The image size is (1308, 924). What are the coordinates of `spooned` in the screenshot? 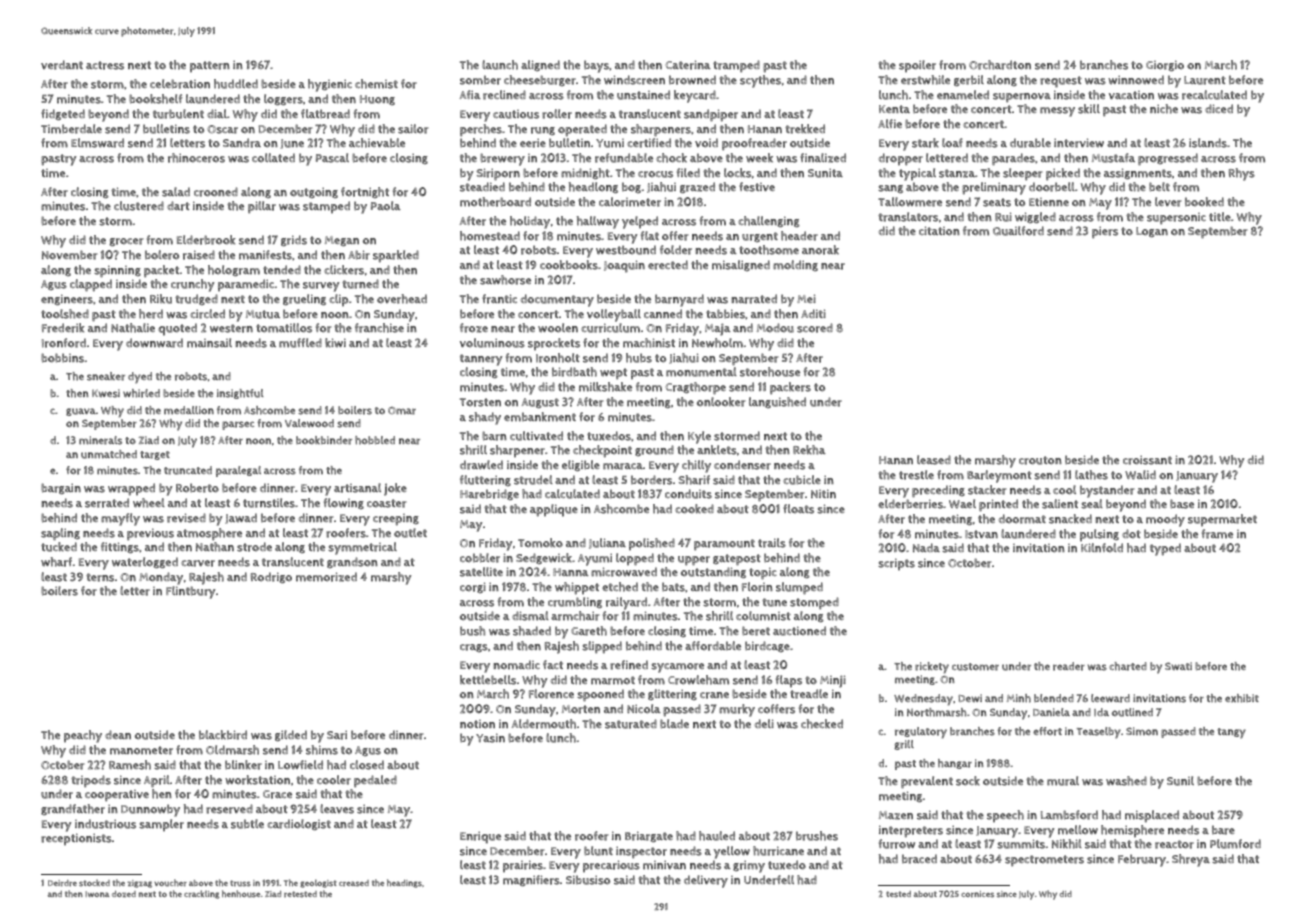 It's located at (600, 695).
